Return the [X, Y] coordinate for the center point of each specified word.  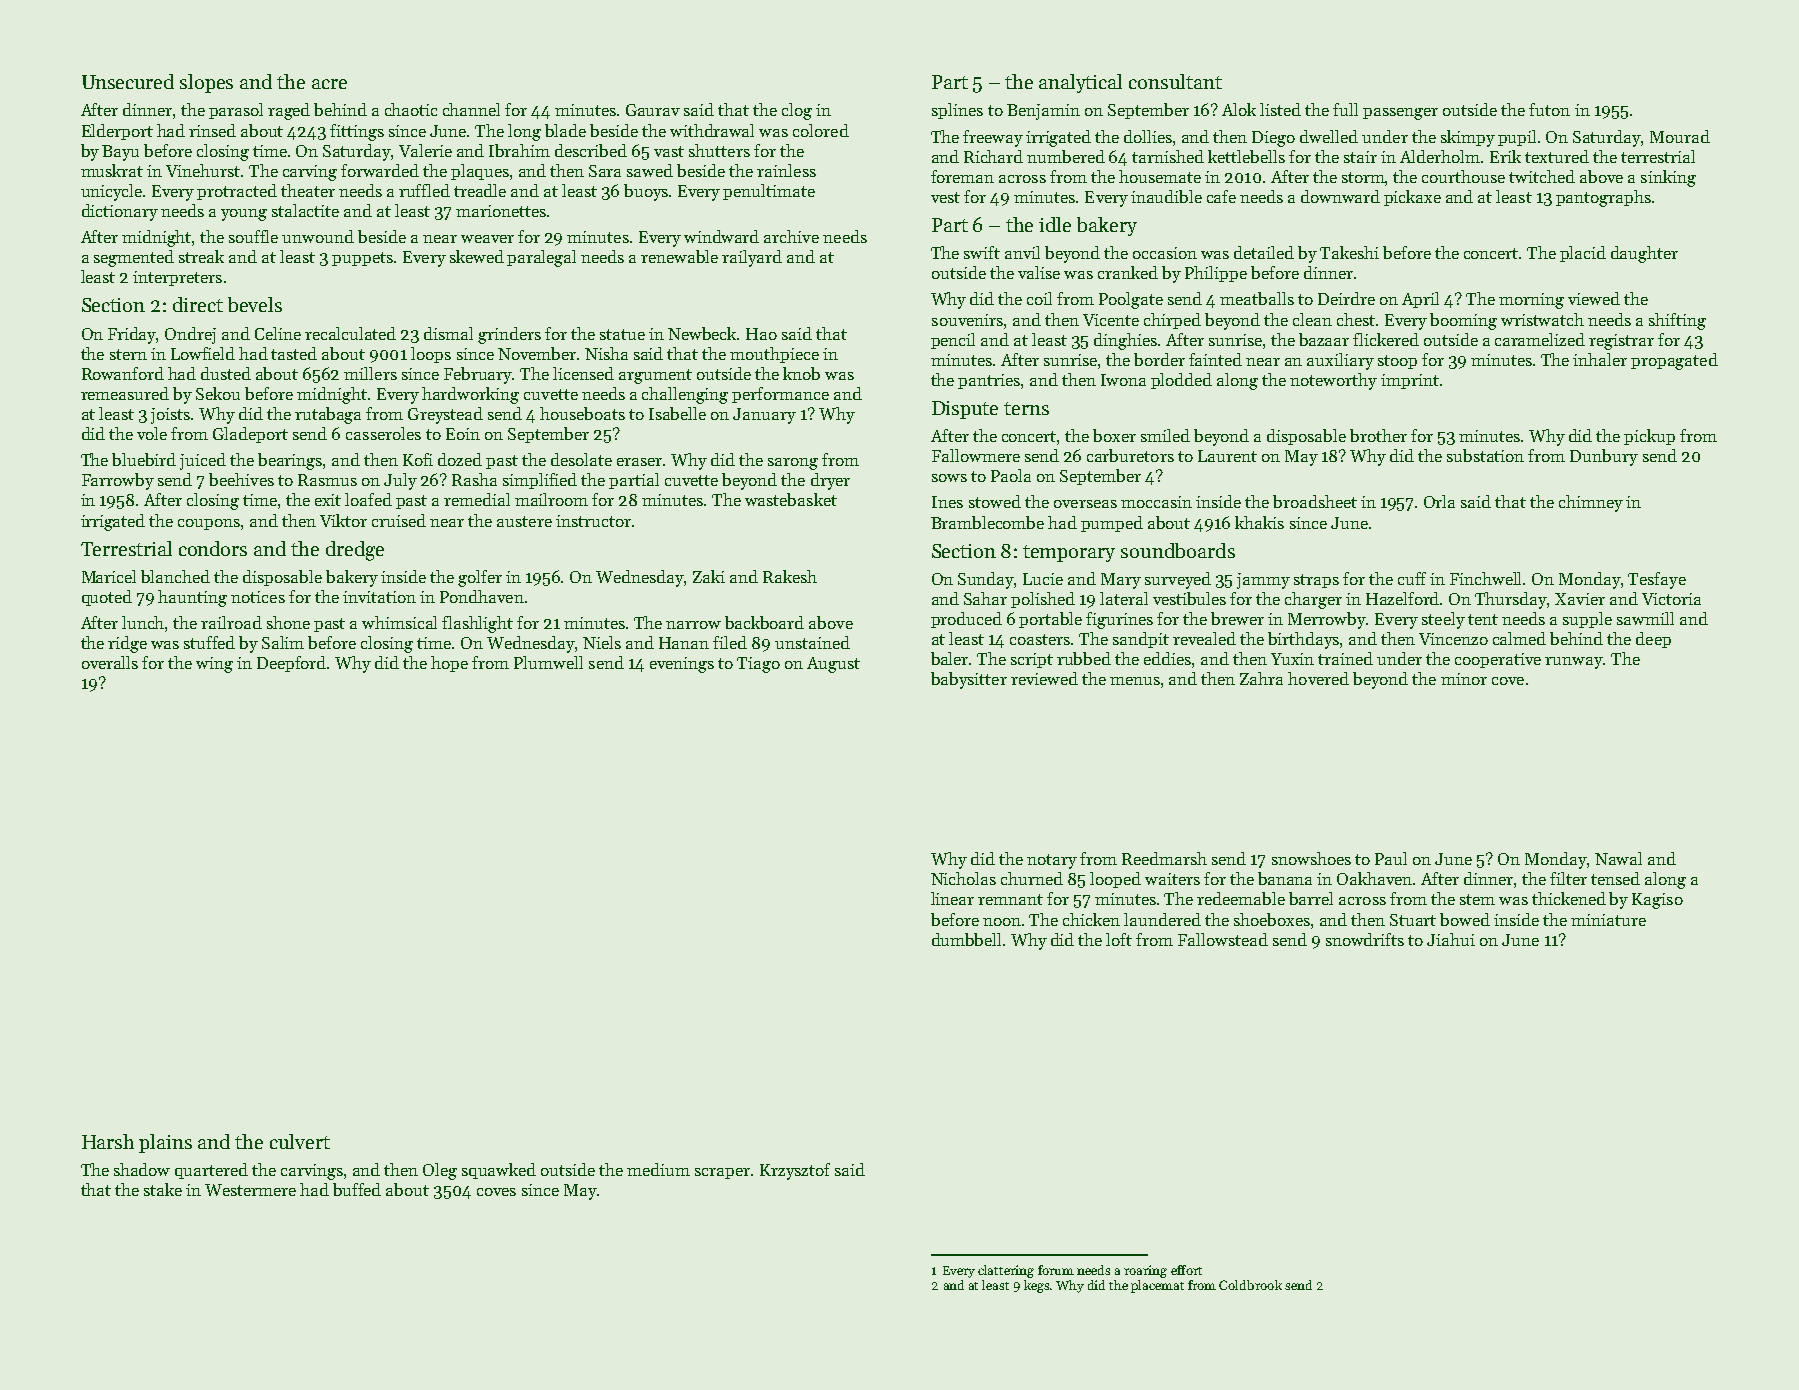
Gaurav [653, 110]
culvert [300, 1141]
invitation [379, 597]
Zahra [1261, 678]
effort [1186, 1270]
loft [1119, 939]
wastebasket [791, 499]
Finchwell [1487, 578]
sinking [1668, 178]
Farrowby [118, 481]
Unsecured [128, 81]
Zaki [709, 576]
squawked [499, 1171]
